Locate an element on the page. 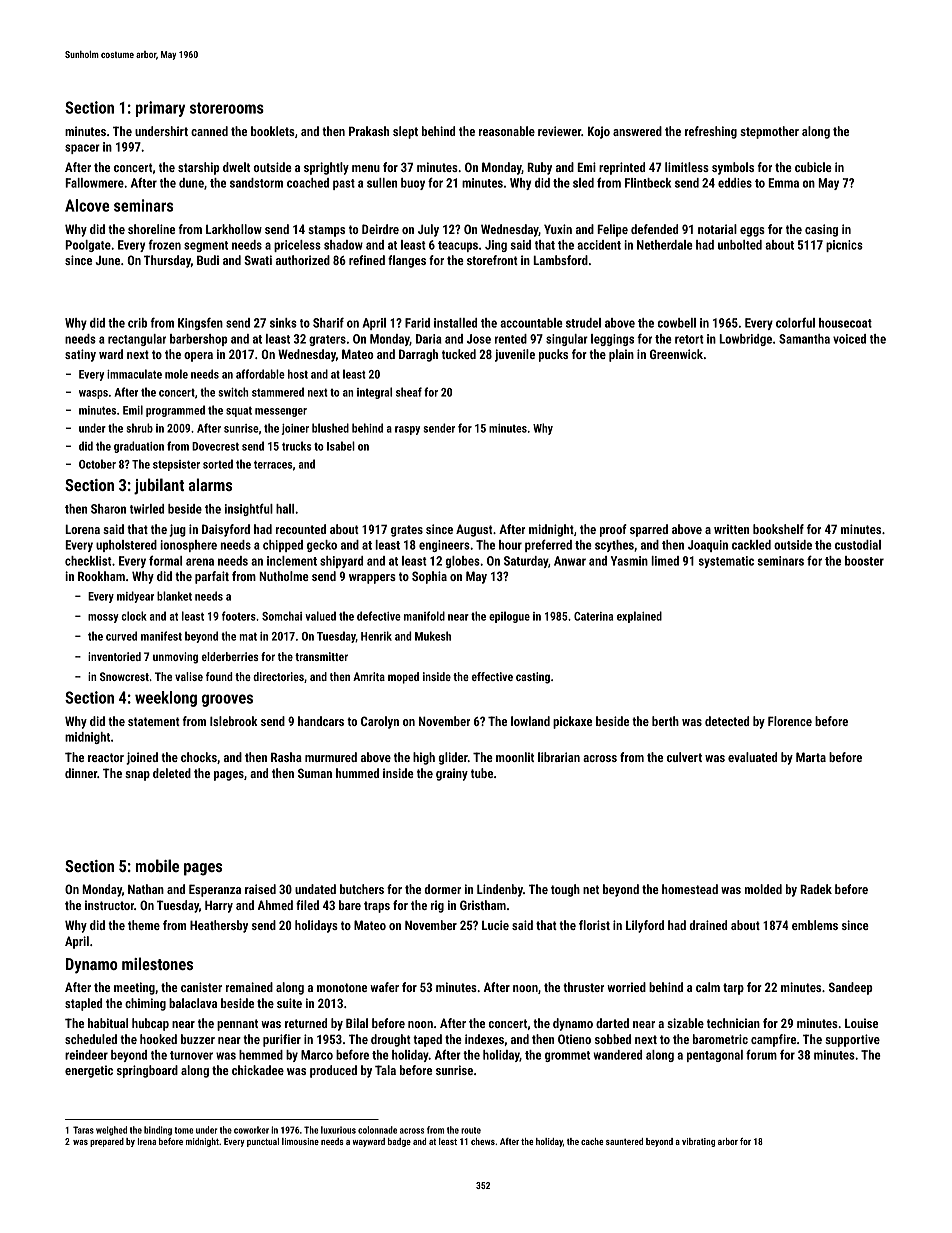 The width and height of the image is (952, 1233). picnics is located at coordinates (844, 246).
